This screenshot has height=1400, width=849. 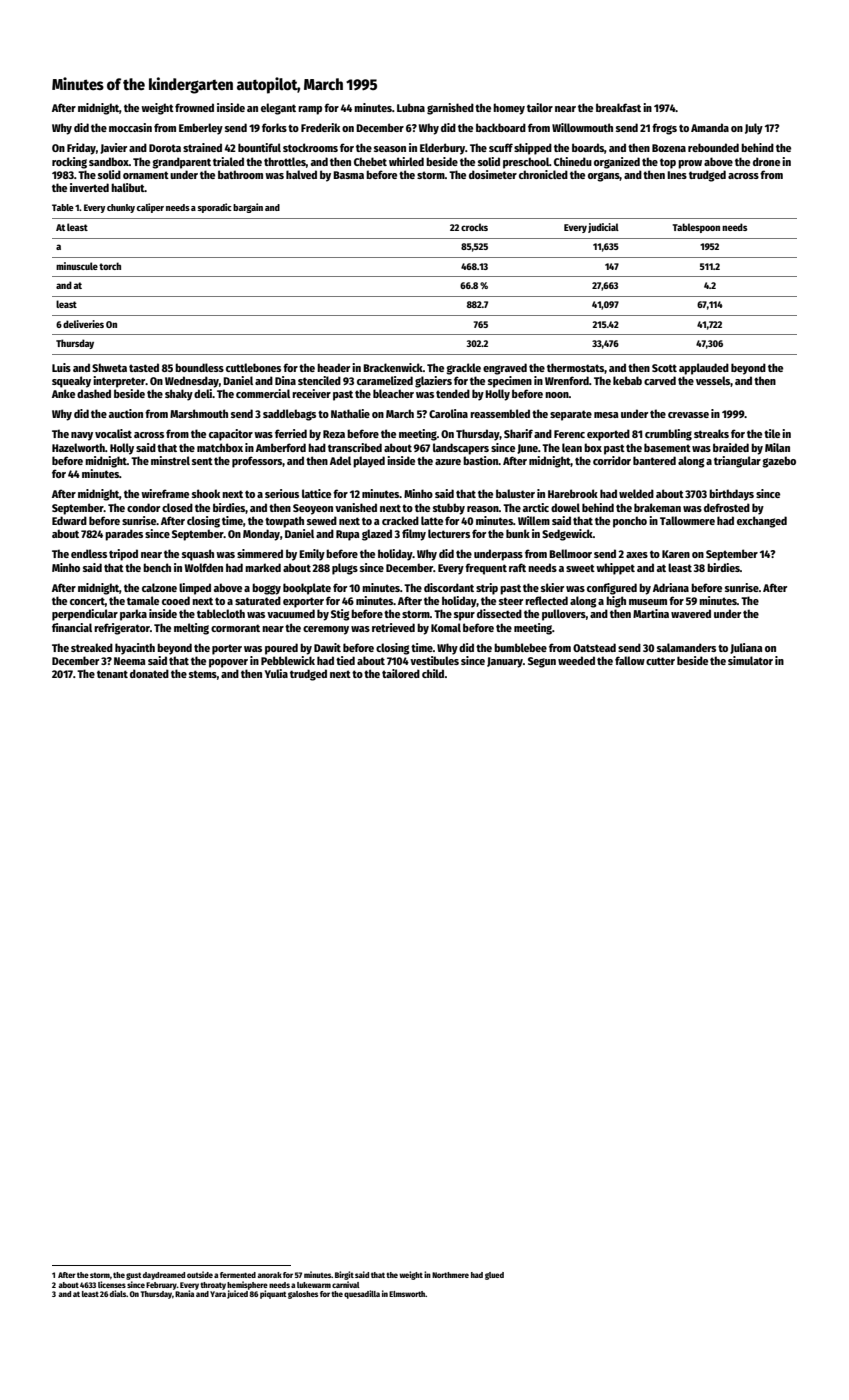 What do you see at coordinates (344, 1275) in the screenshot?
I see `Birgit` at bounding box center [344, 1275].
